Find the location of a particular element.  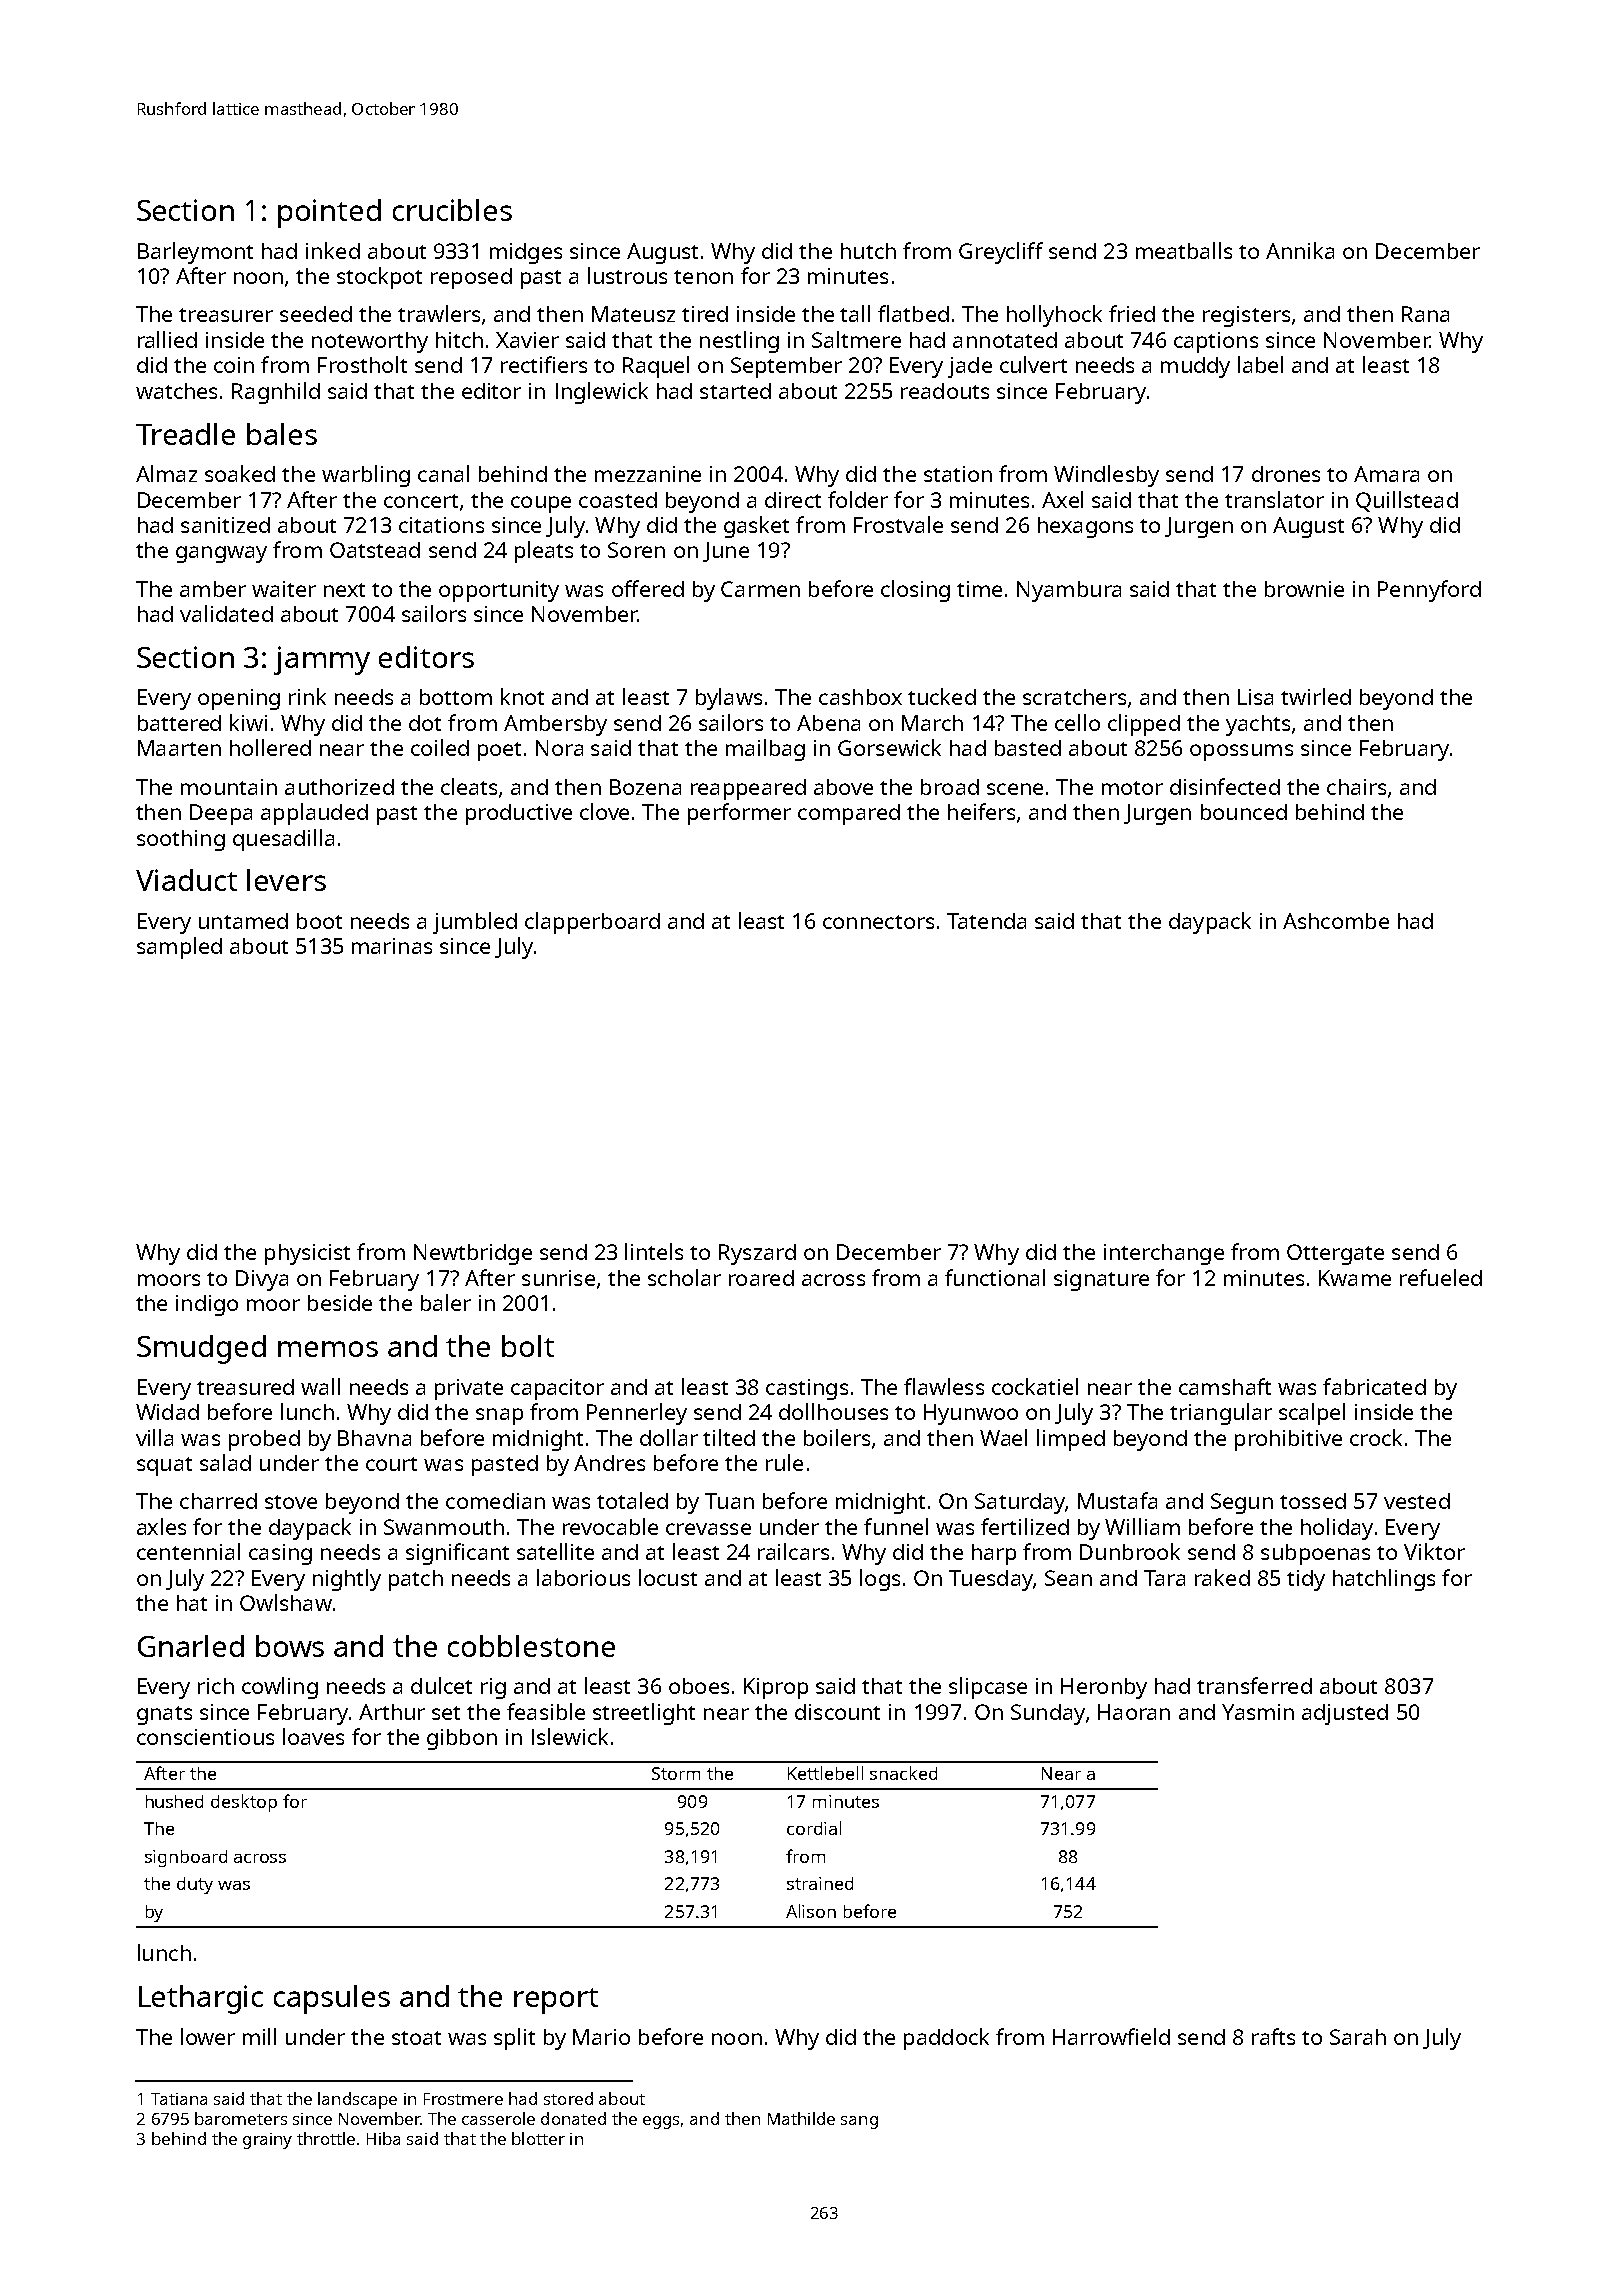

lintels is located at coordinates (654, 1251).
